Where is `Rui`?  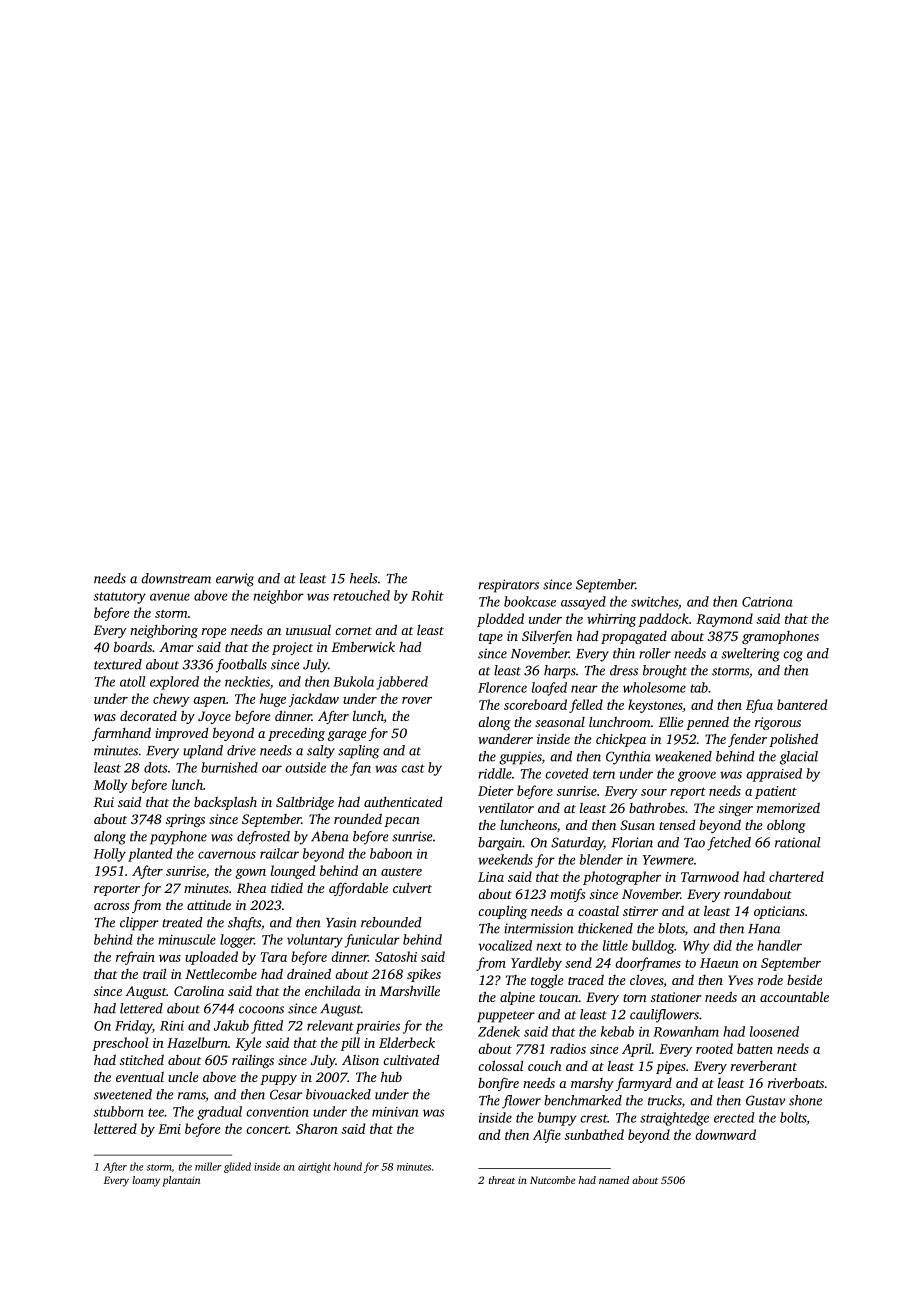
Rui is located at coordinates (103, 802).
